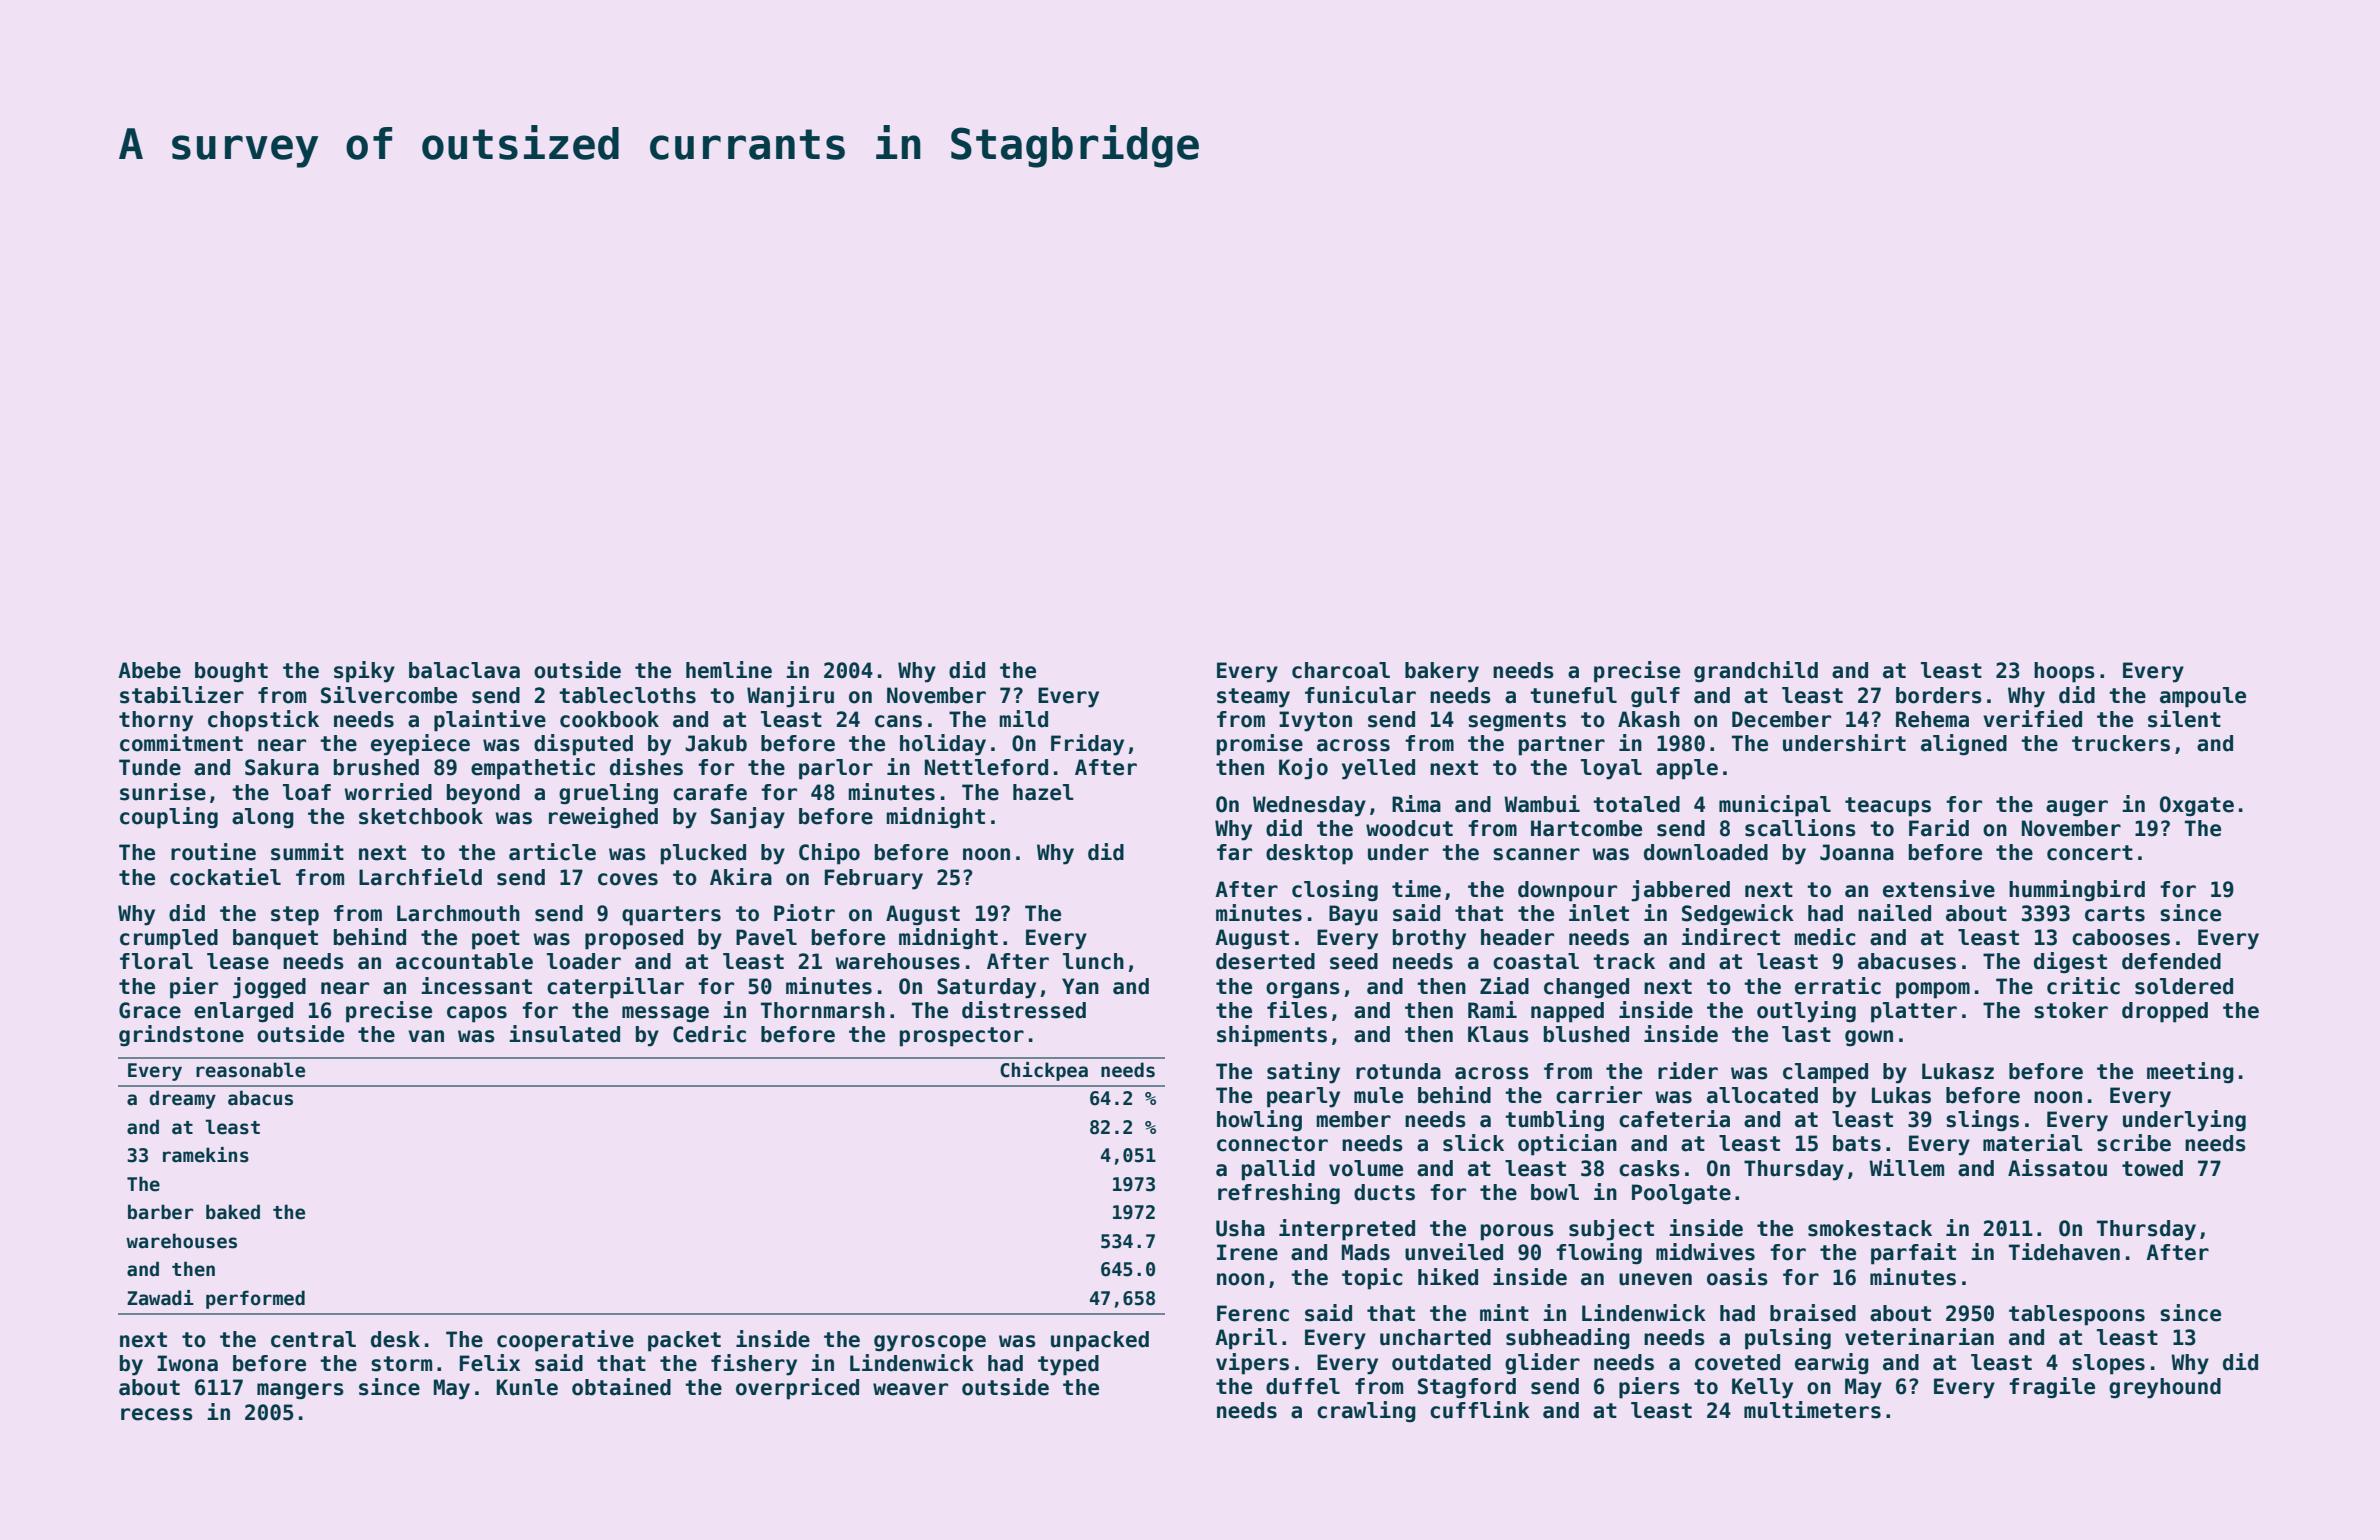 Image resolution: width=2380 pixels, height=1540 pixels. Describe the element at coordinates (182, 695) in the screenshot. I see `stabilizer` at that location.
